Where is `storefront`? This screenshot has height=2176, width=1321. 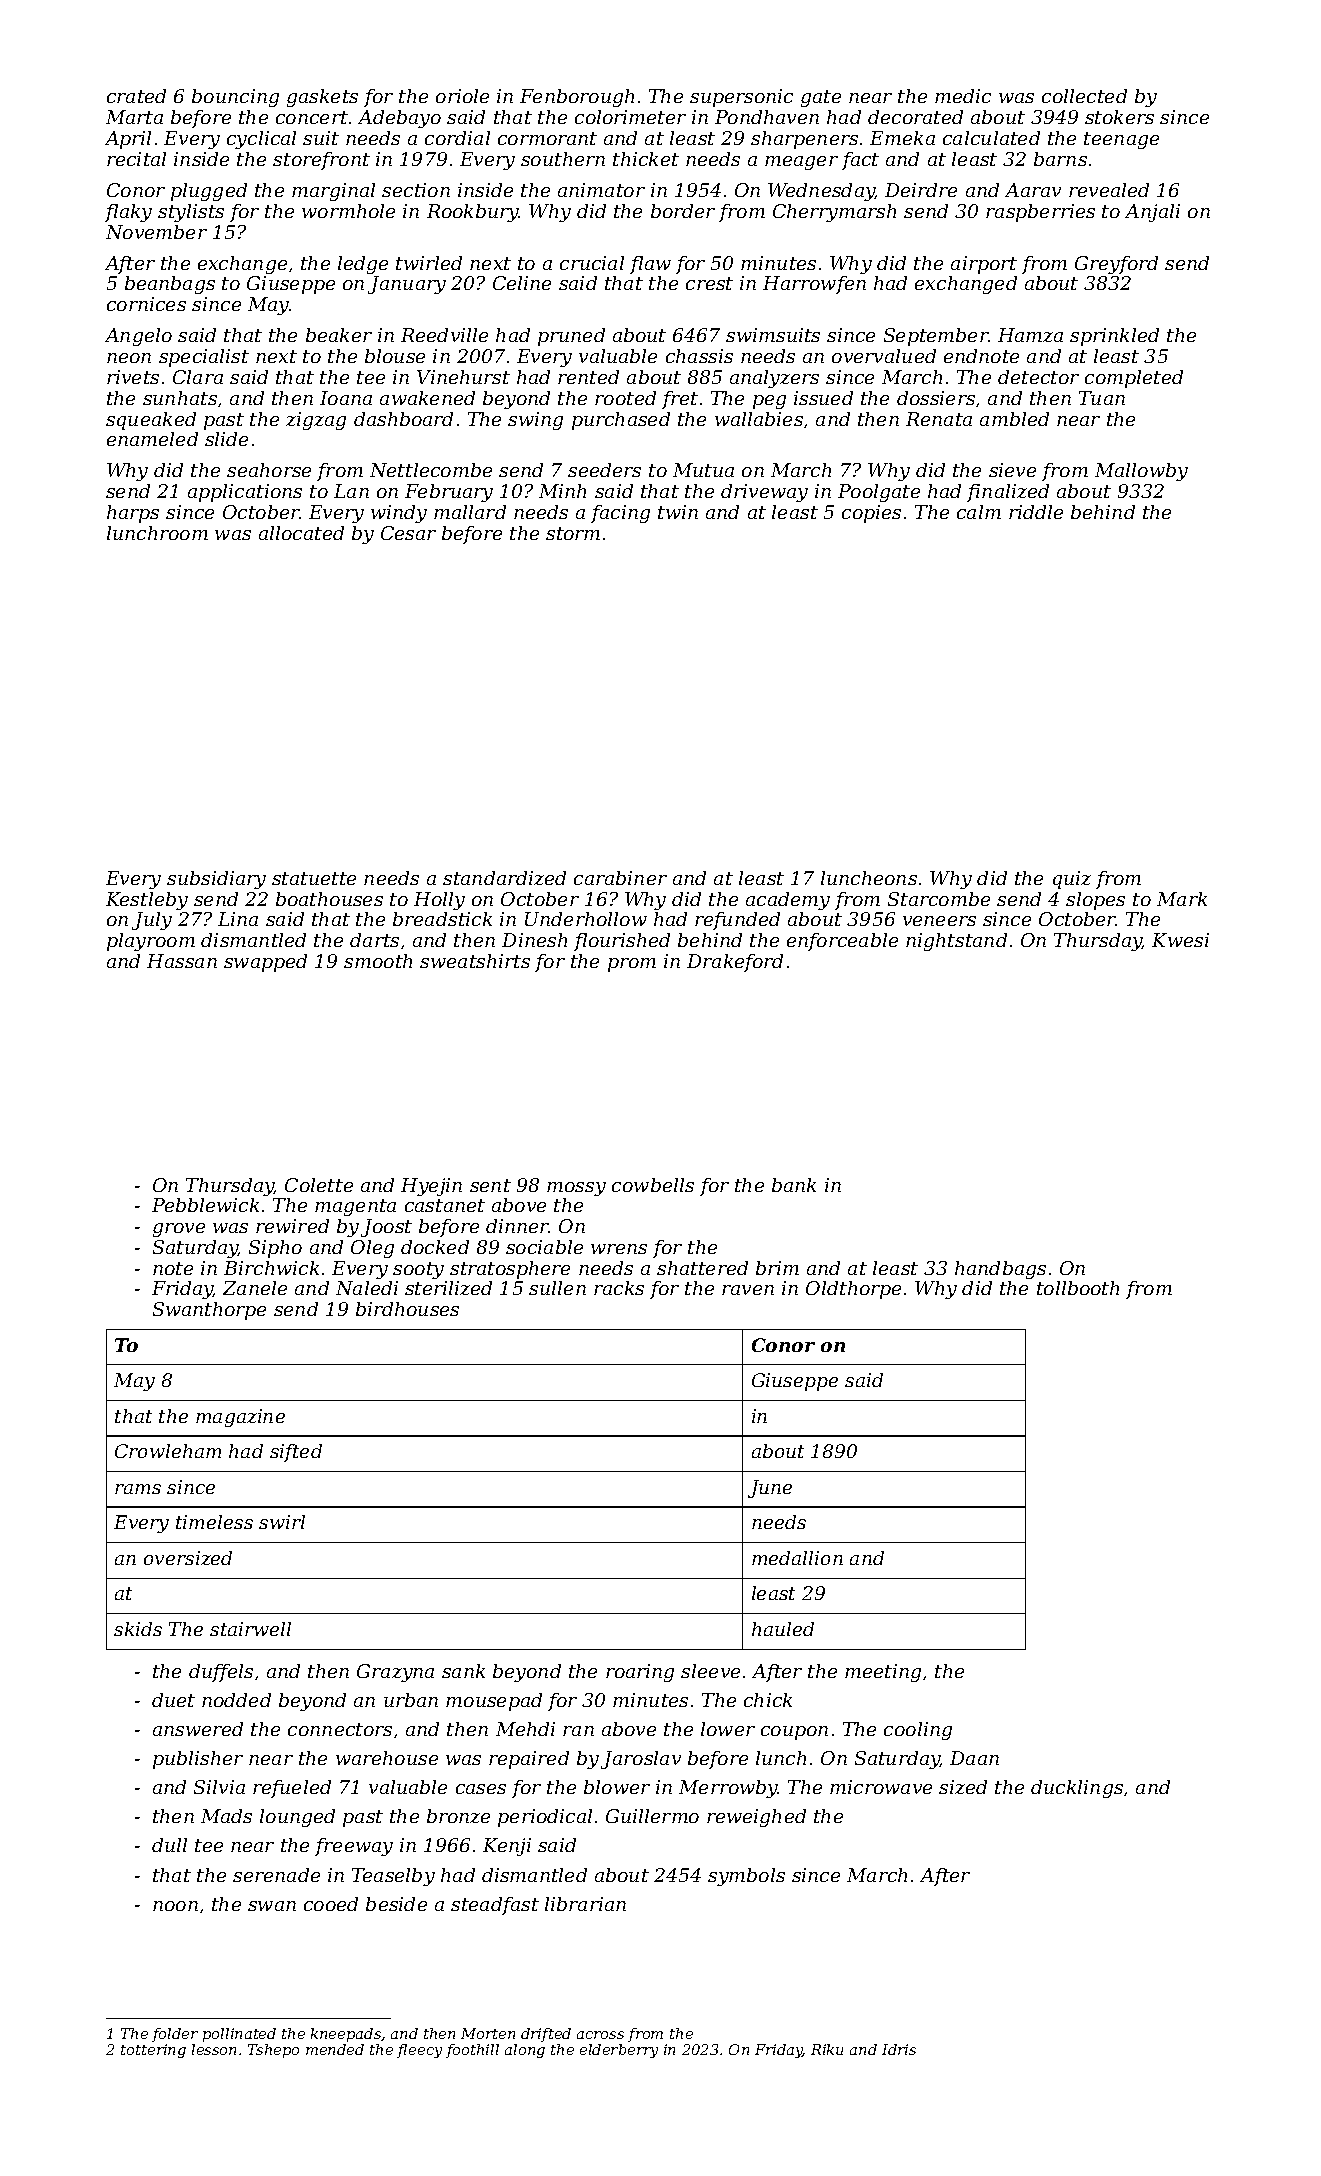
storefront is located at coordinates (321, 161).
